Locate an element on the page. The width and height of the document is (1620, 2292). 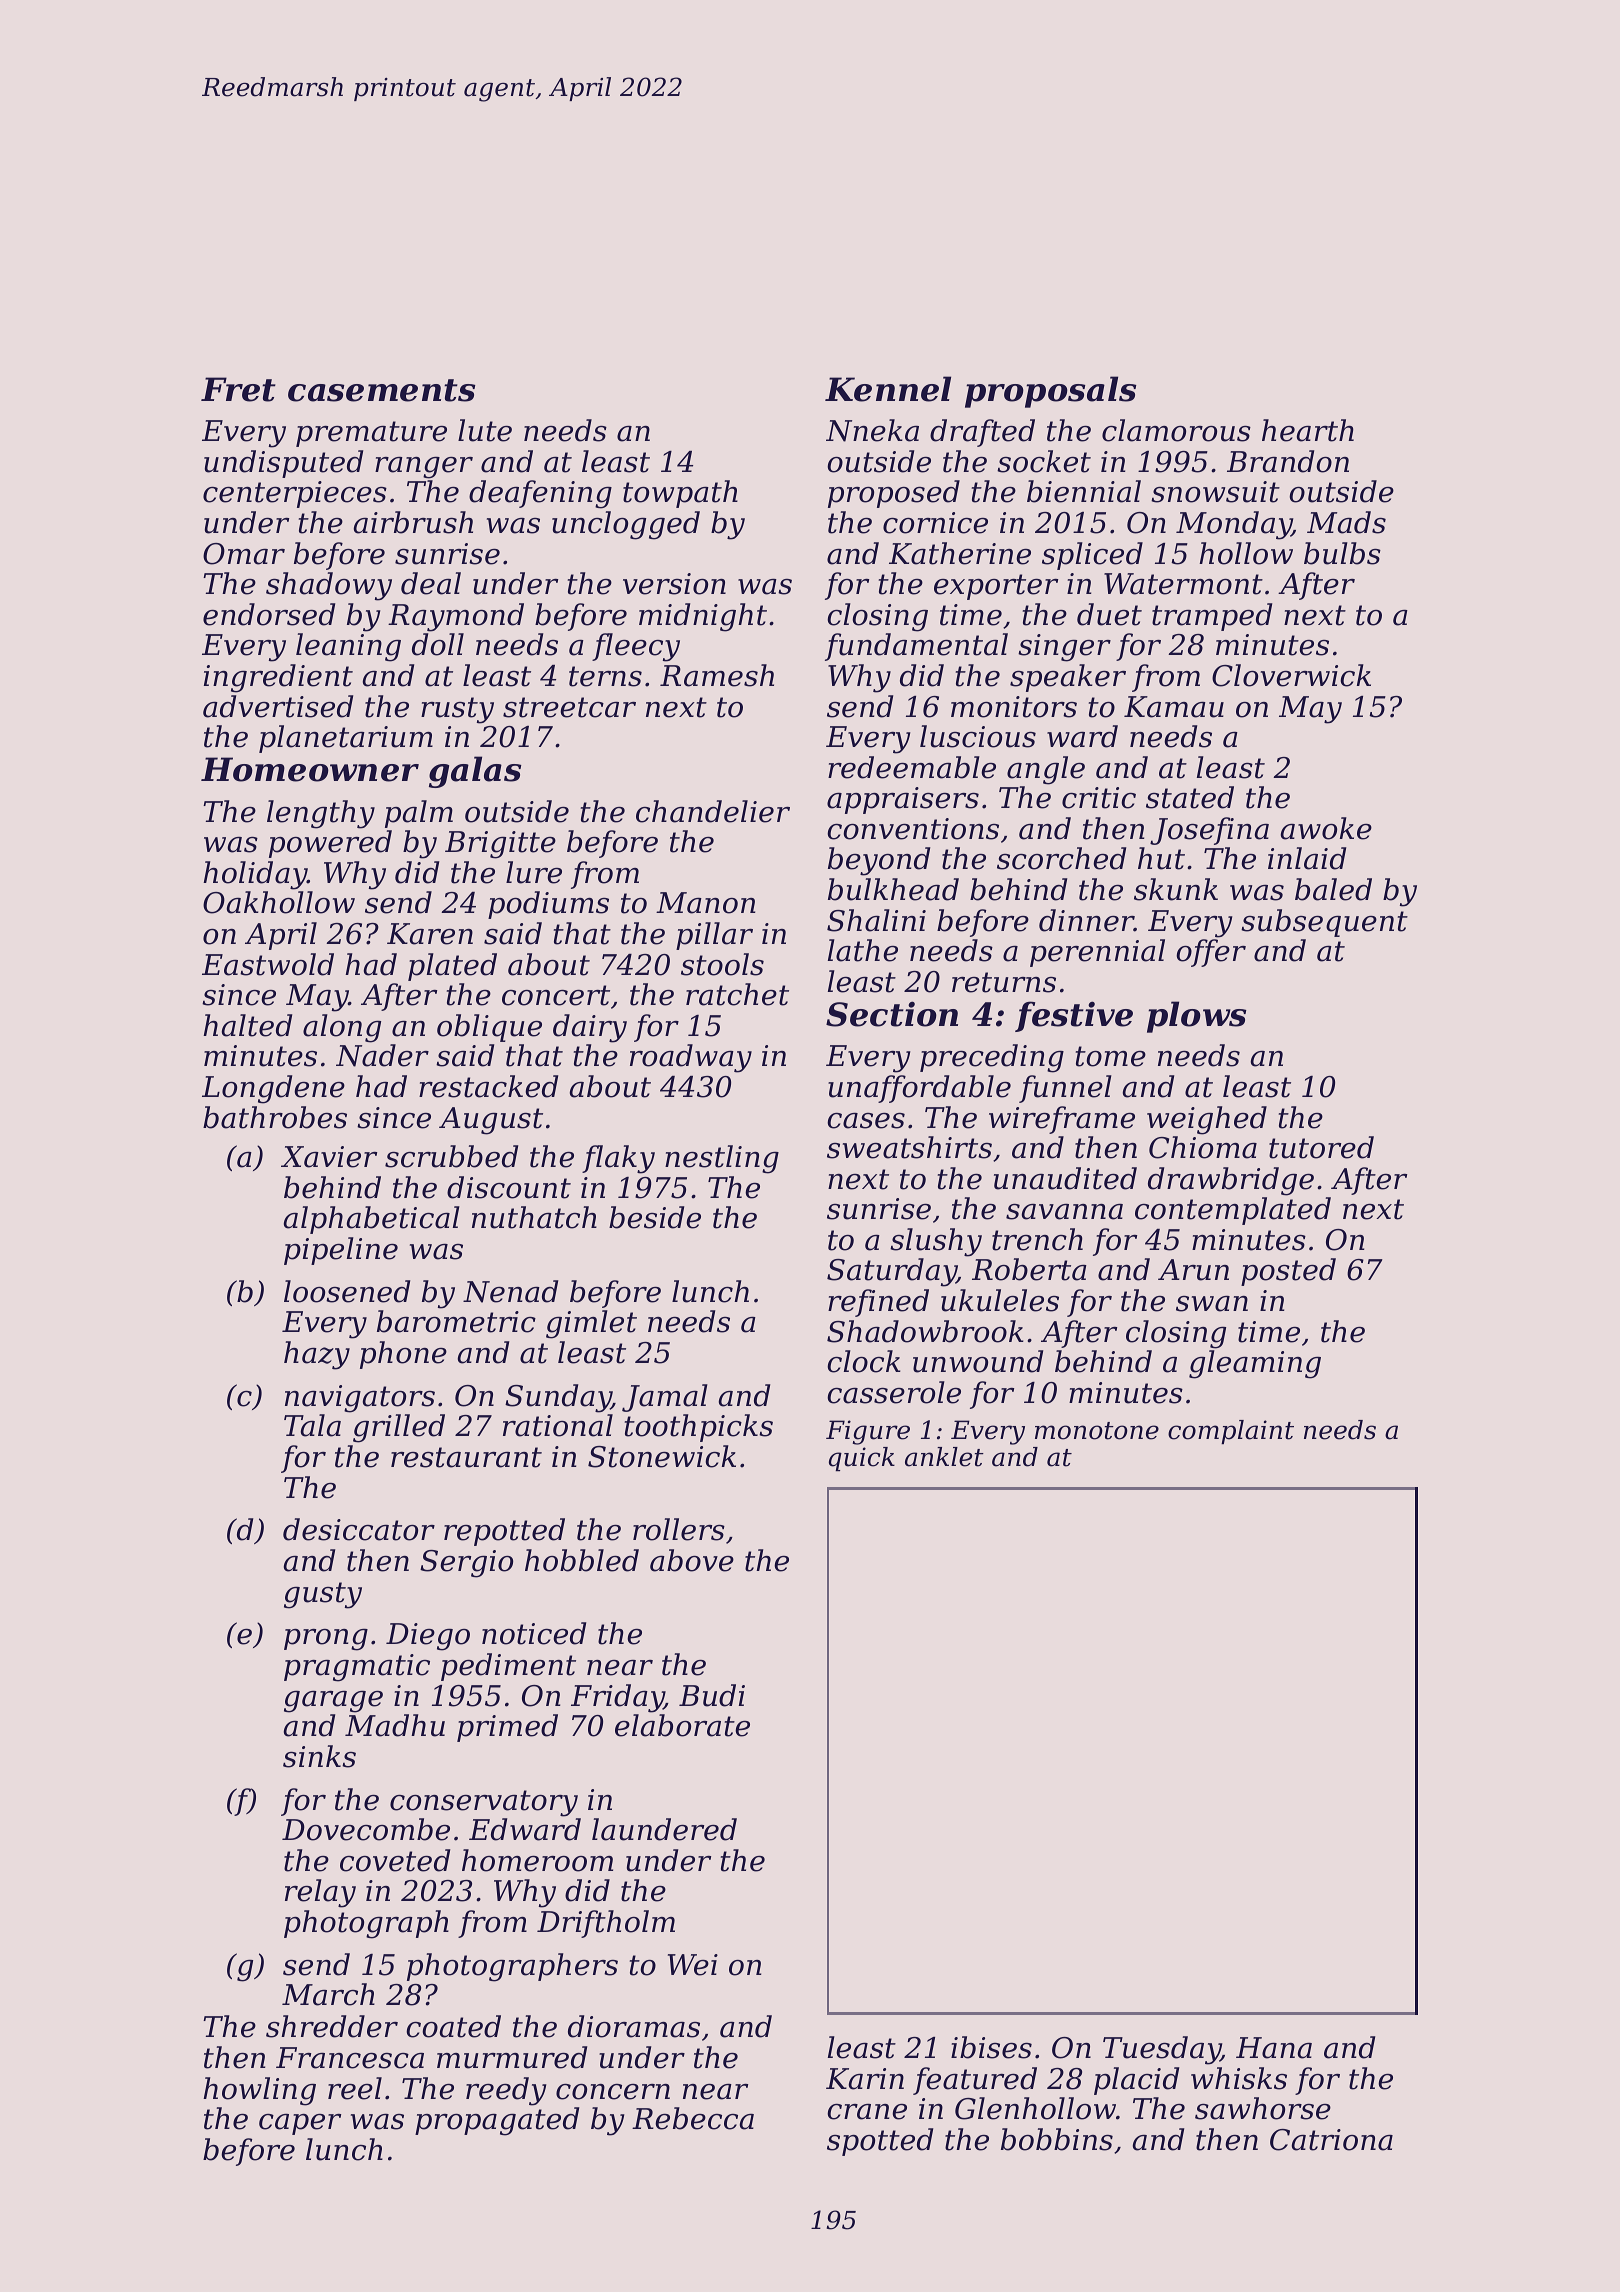
tramped is located at coordinates (1212, 617).
